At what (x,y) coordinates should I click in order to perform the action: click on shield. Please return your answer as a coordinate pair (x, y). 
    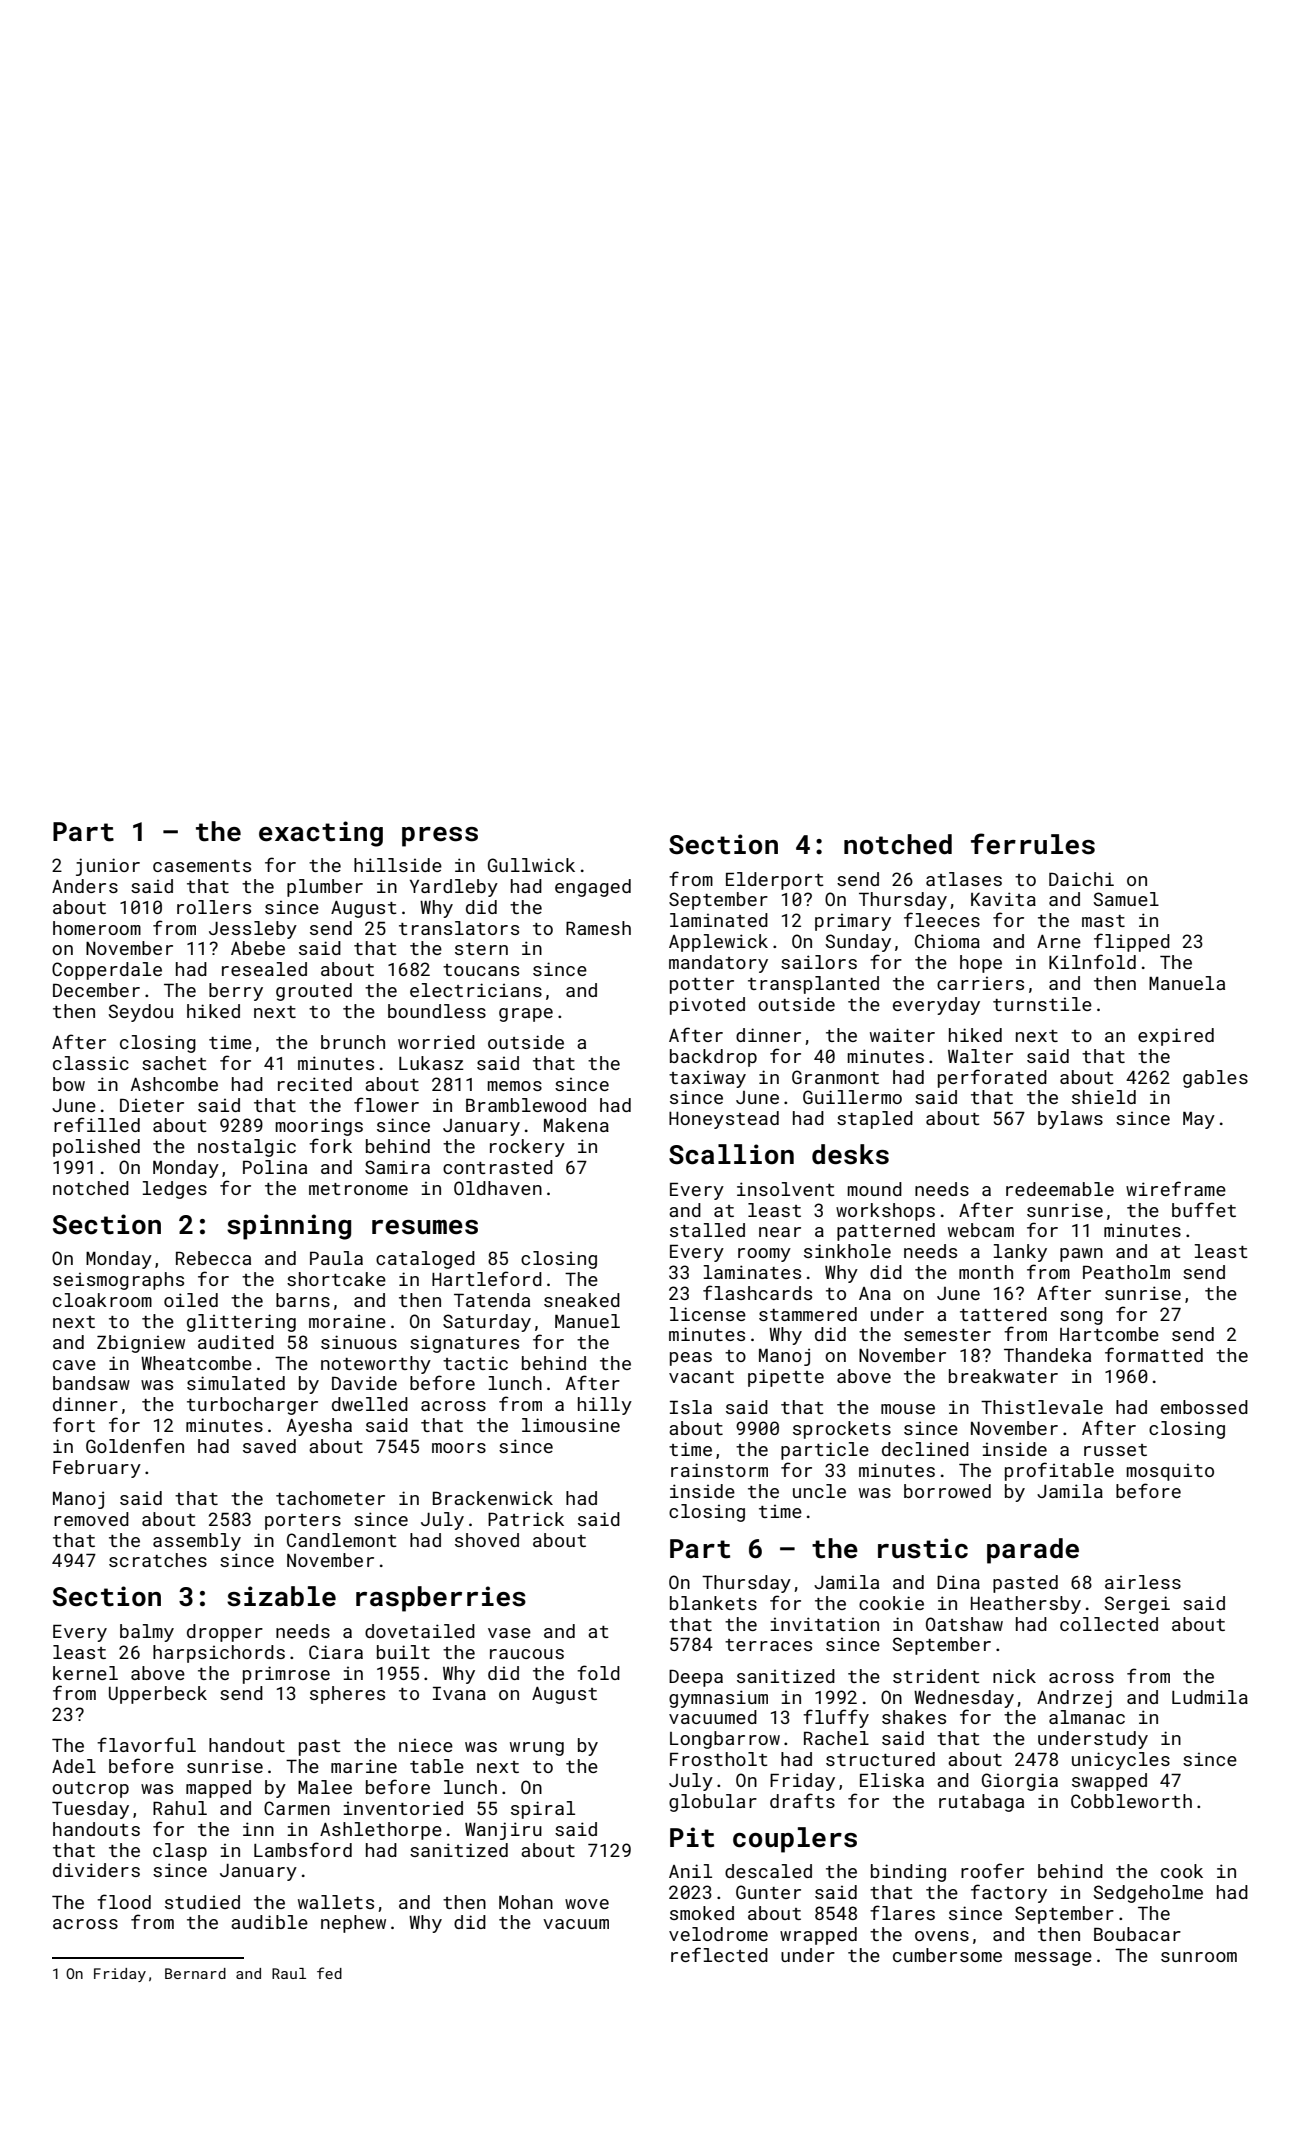
    Looking at the image, I should click on (1104, 1097).
